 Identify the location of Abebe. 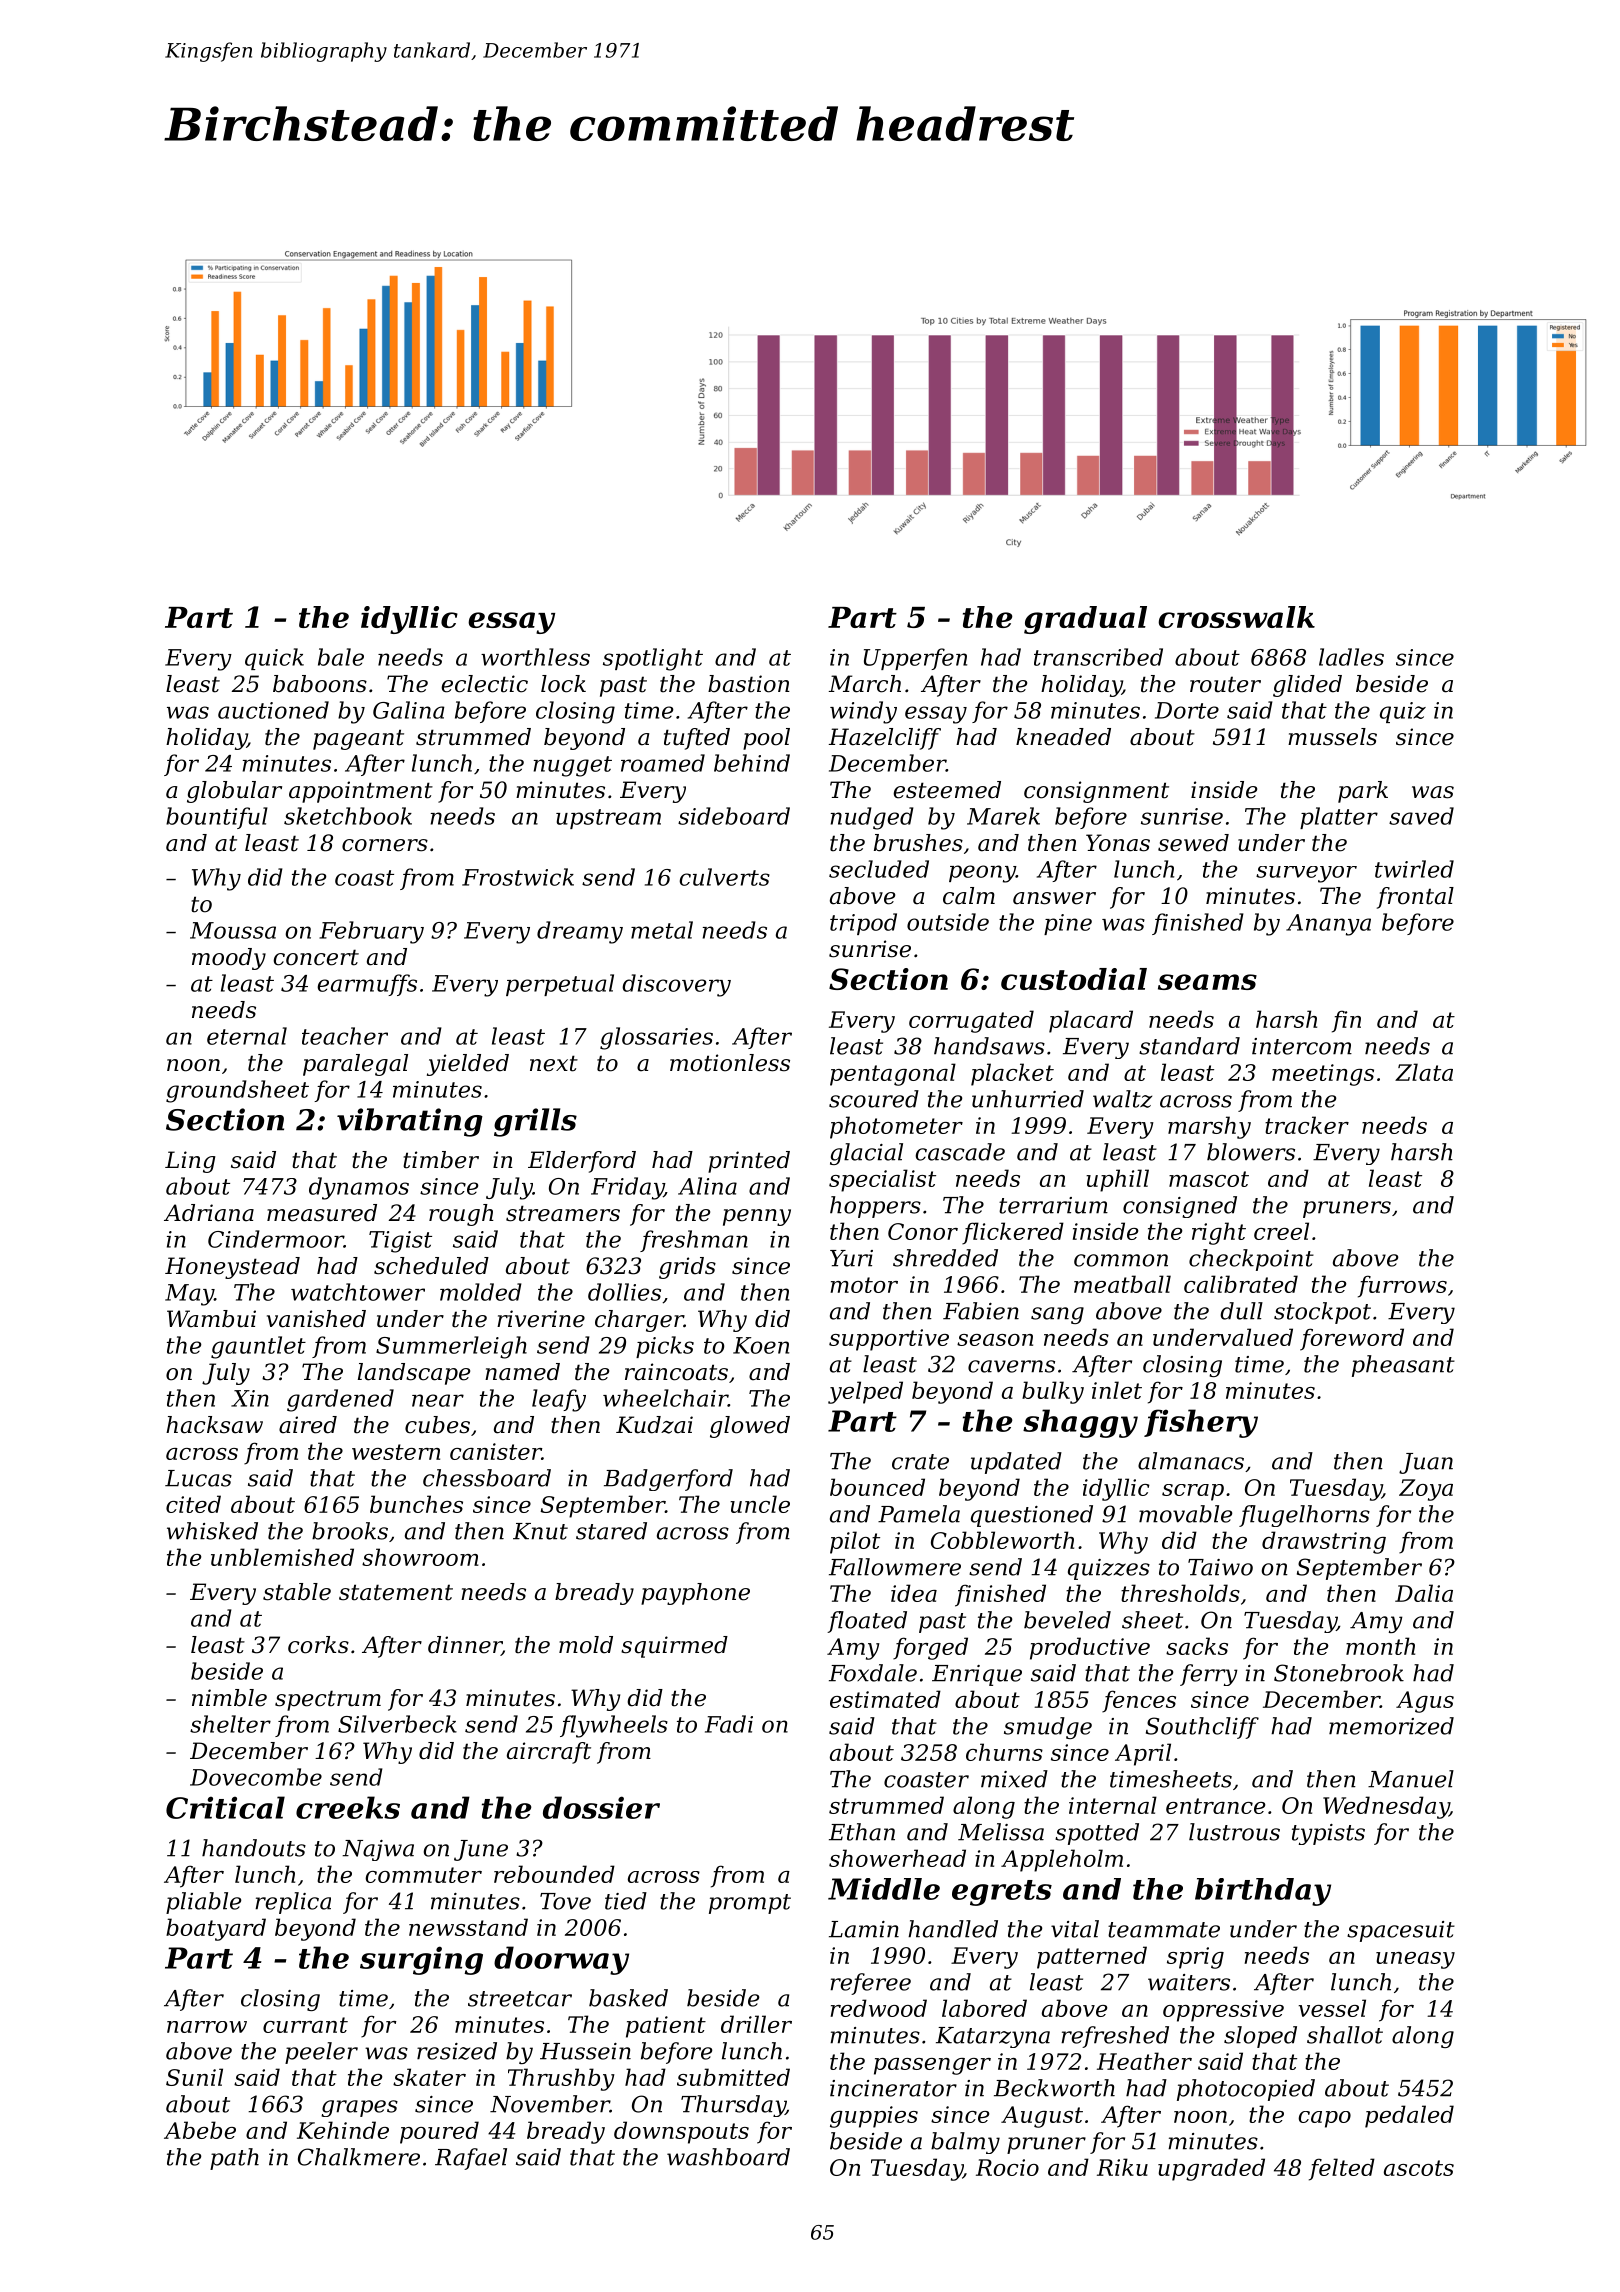
(200, 2130).
